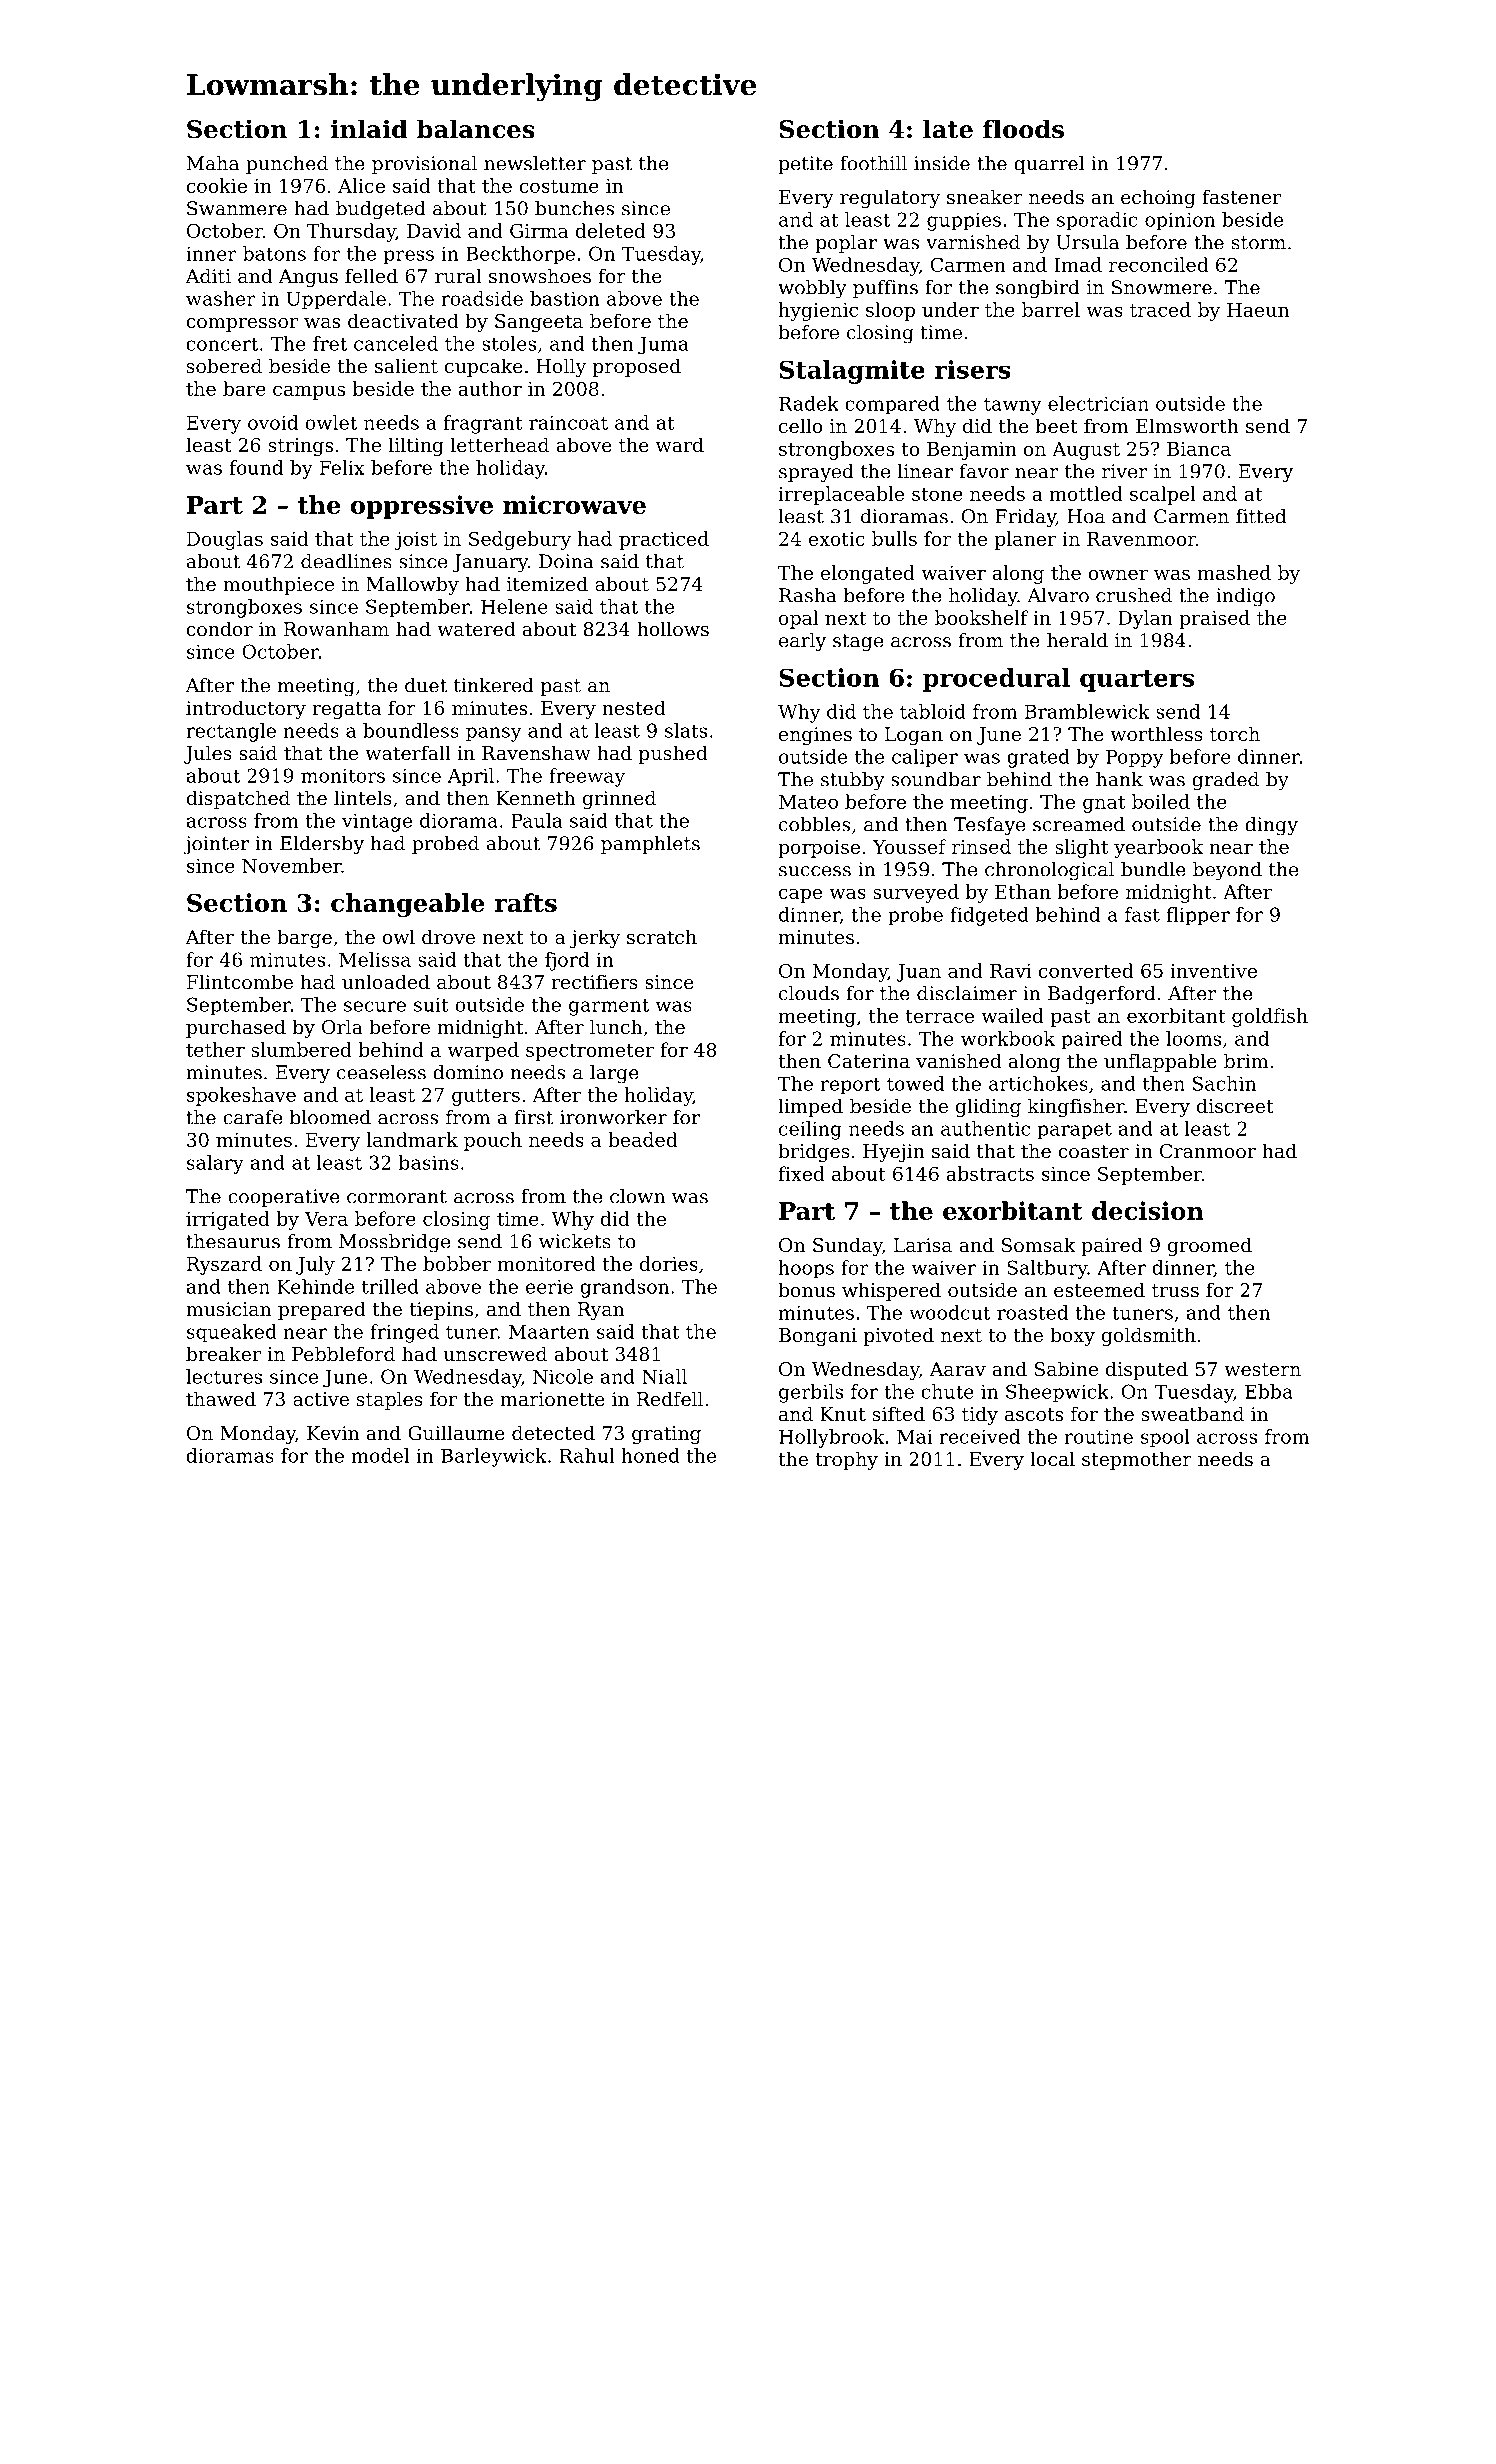 The image size is (1496, 2464). Describe the element at coordinates (1051, 309) in the screenshot. I see `barrel` at that location.
